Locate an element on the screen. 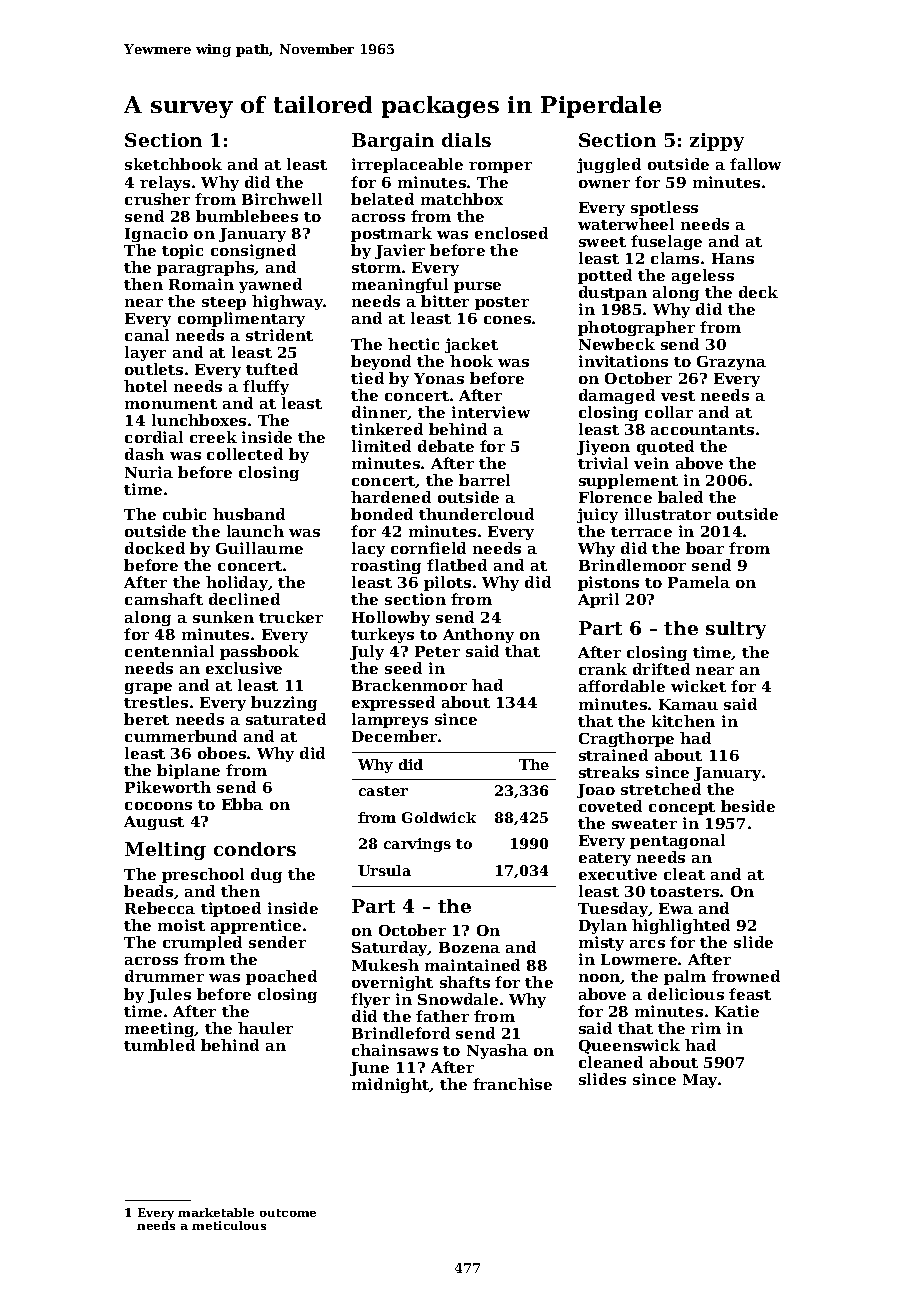 Image resolution: width=908 pixels, height=1316 pixels. crank is located at coordinates (603, 669).
